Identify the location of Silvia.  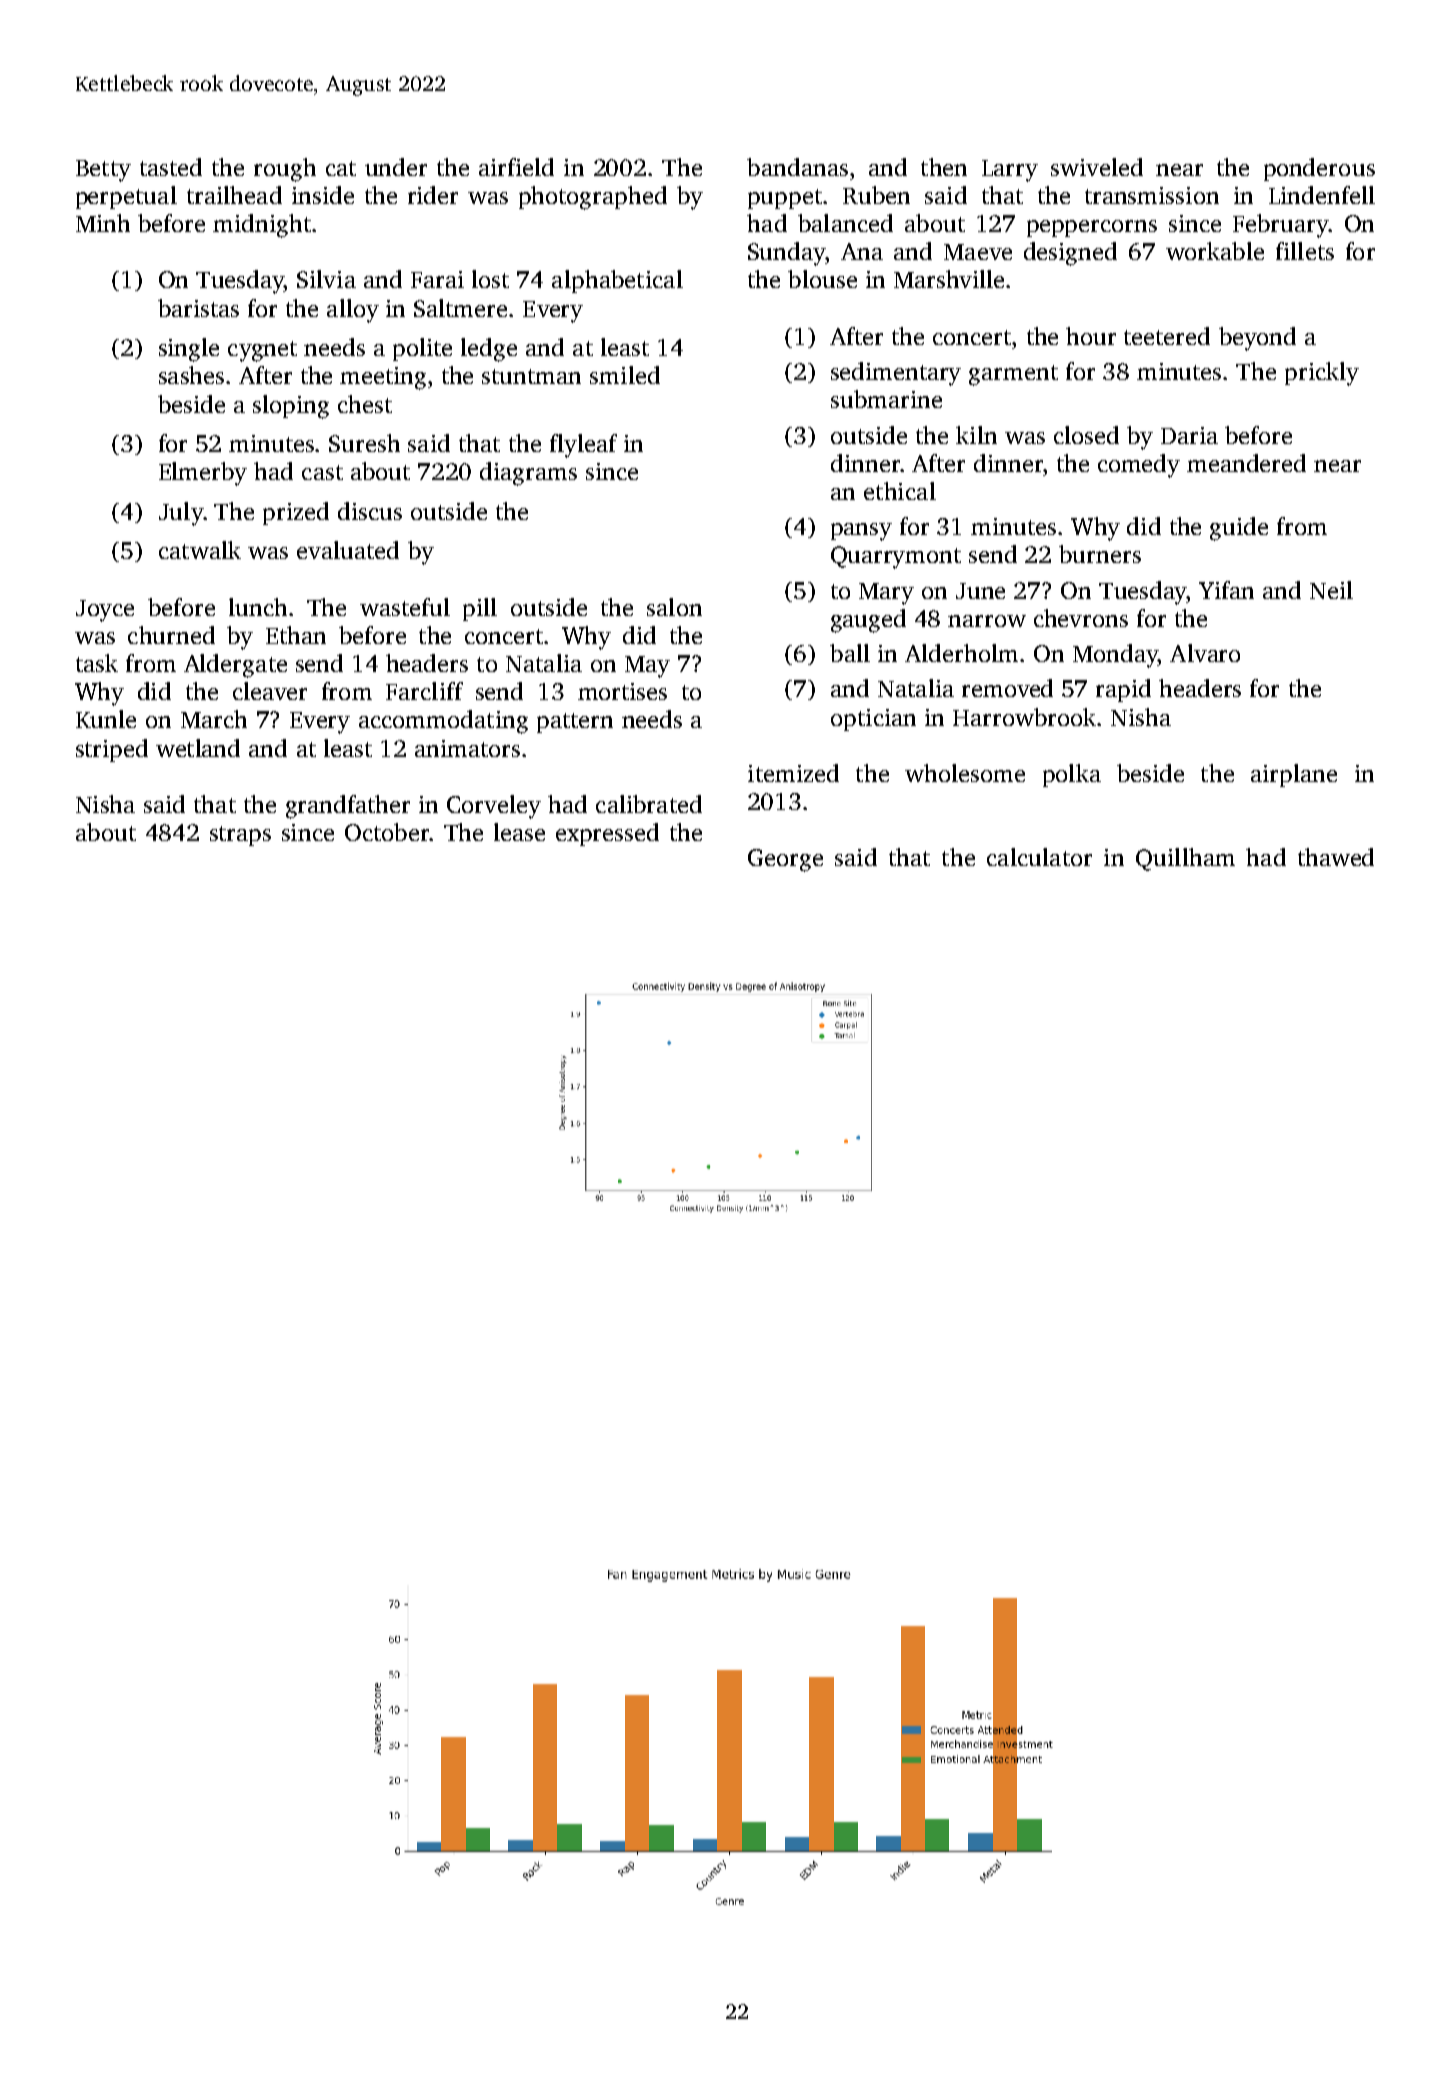
(326, 279).
